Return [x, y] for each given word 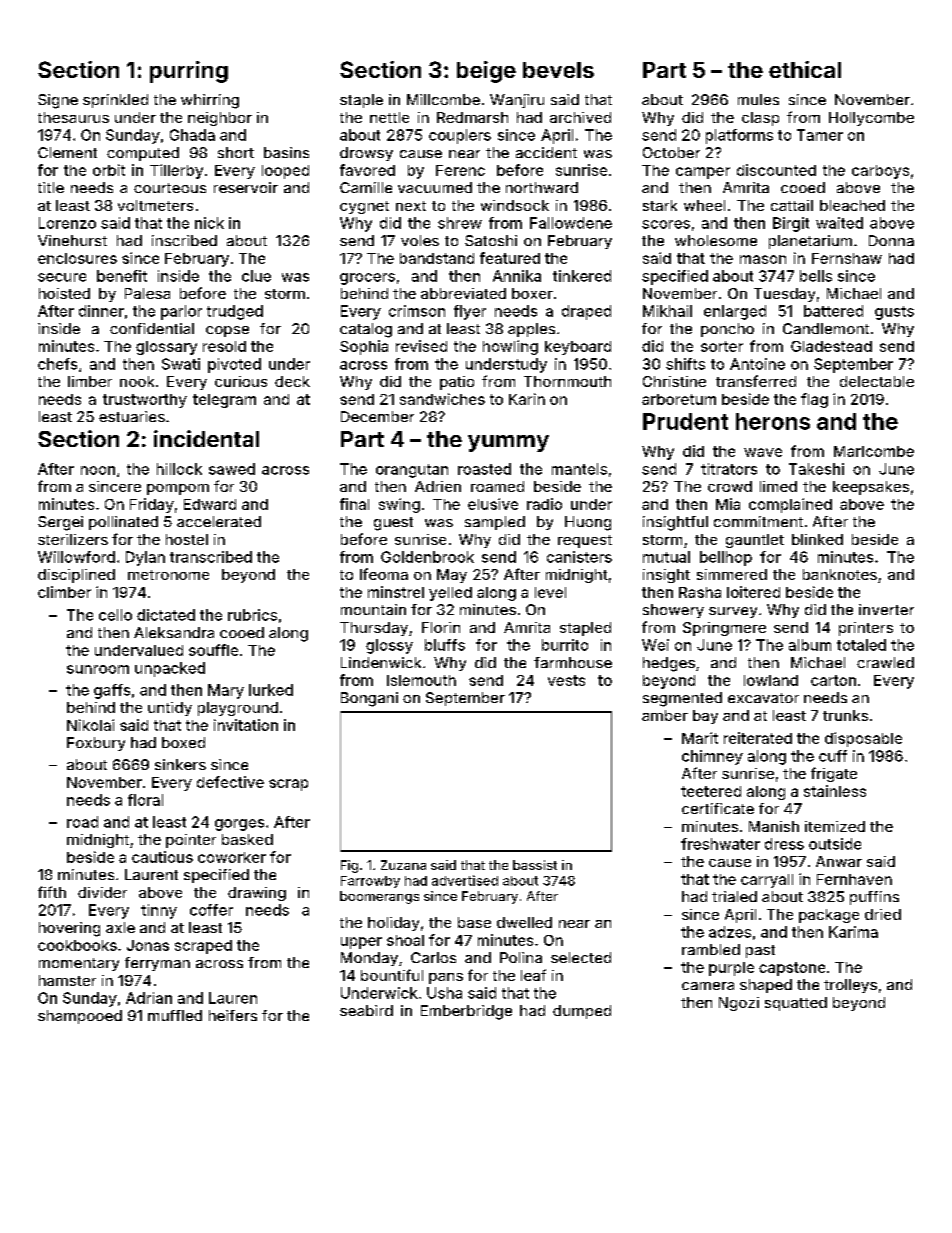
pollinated [123, 523]
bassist [535, 865]
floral [145, 800]
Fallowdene [571, 223]
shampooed [80, 1017]
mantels [579, 469]
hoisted [64, 293]
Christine [674, 381]
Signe [58, 101]
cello [115, 615]
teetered [711, 791]
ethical [805, 69]
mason [763, 259]
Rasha [700, 592]
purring [189, 72]
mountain [373, 609]
